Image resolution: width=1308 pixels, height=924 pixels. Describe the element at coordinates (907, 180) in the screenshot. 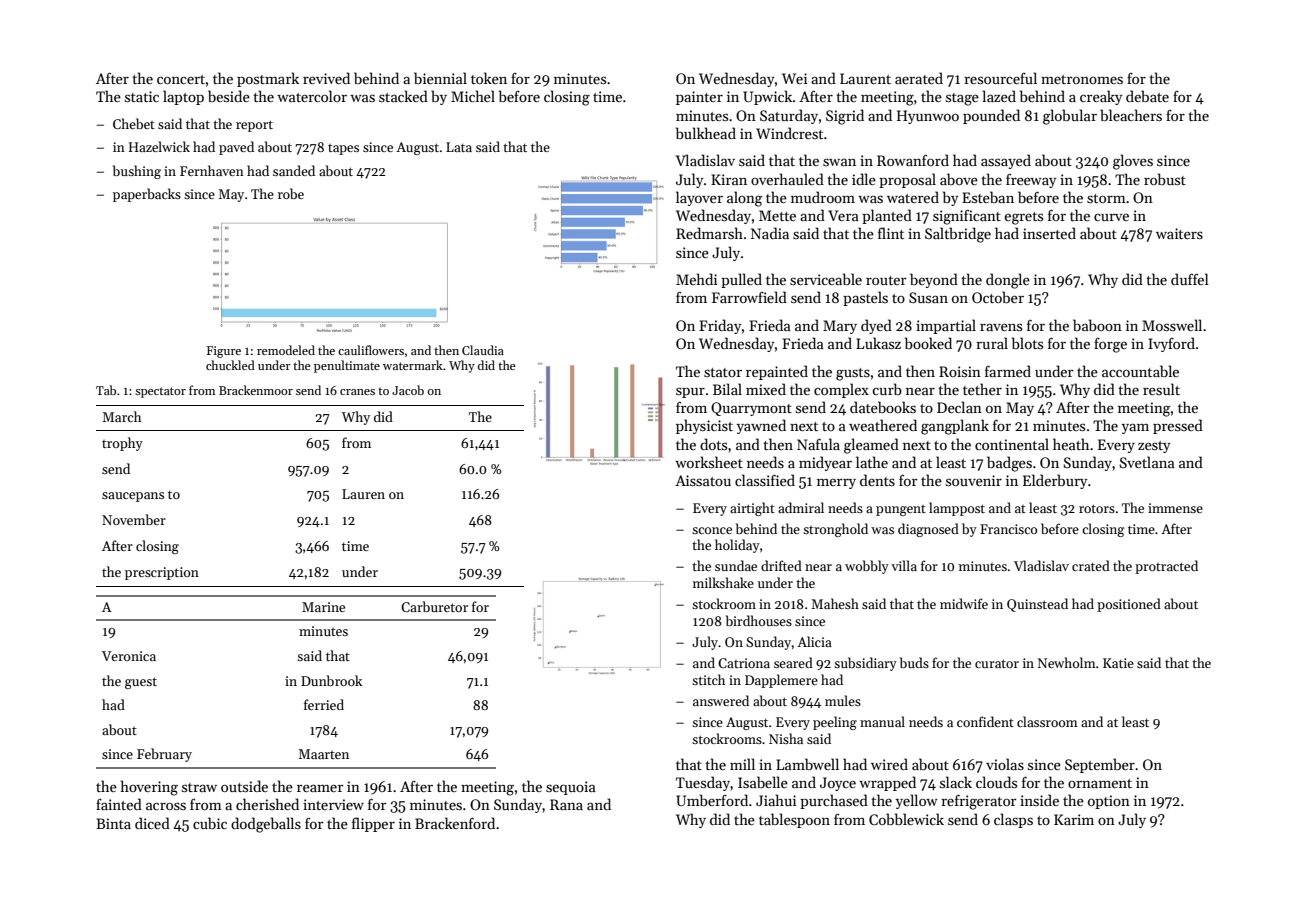

I see `proposal` at that location.
